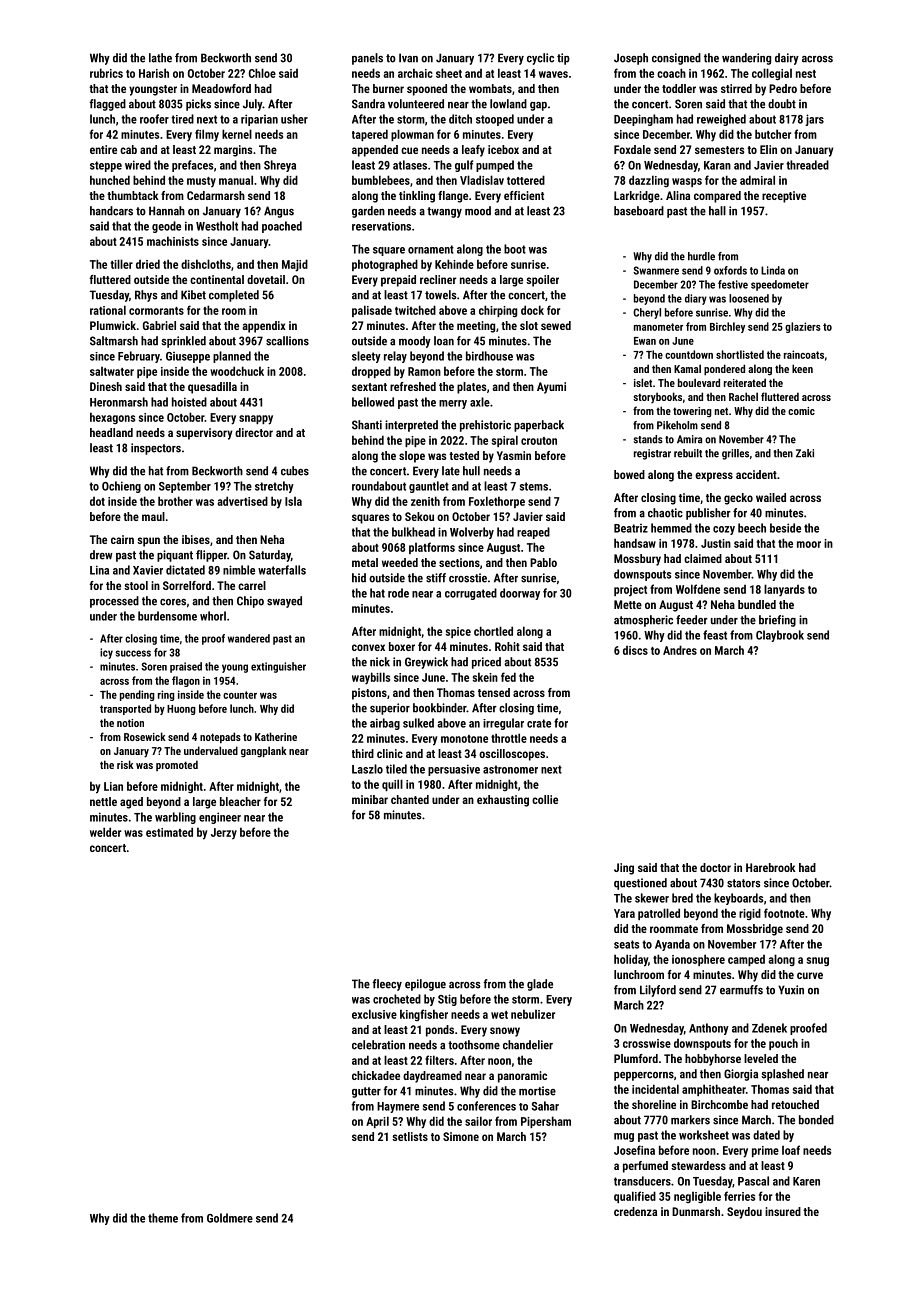 The width and height of the page is (924, 1308). What do you see at coordinates (125, 709) in the page?
I see `transported` at bounding box center [125, 709].
